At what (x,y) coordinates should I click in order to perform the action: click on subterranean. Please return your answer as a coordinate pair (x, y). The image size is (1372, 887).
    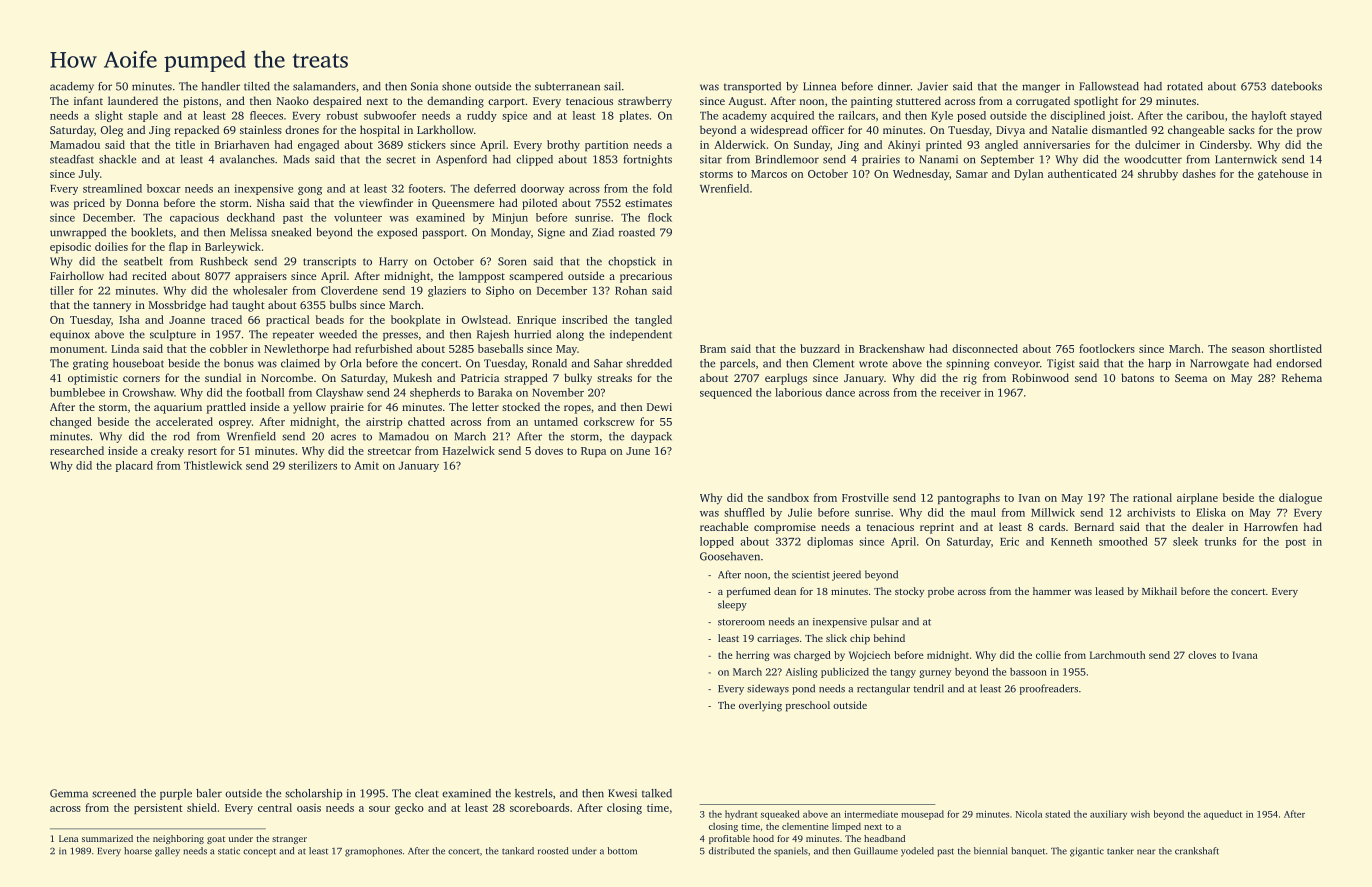
    Looking at the image, I should click on (567, 86).
